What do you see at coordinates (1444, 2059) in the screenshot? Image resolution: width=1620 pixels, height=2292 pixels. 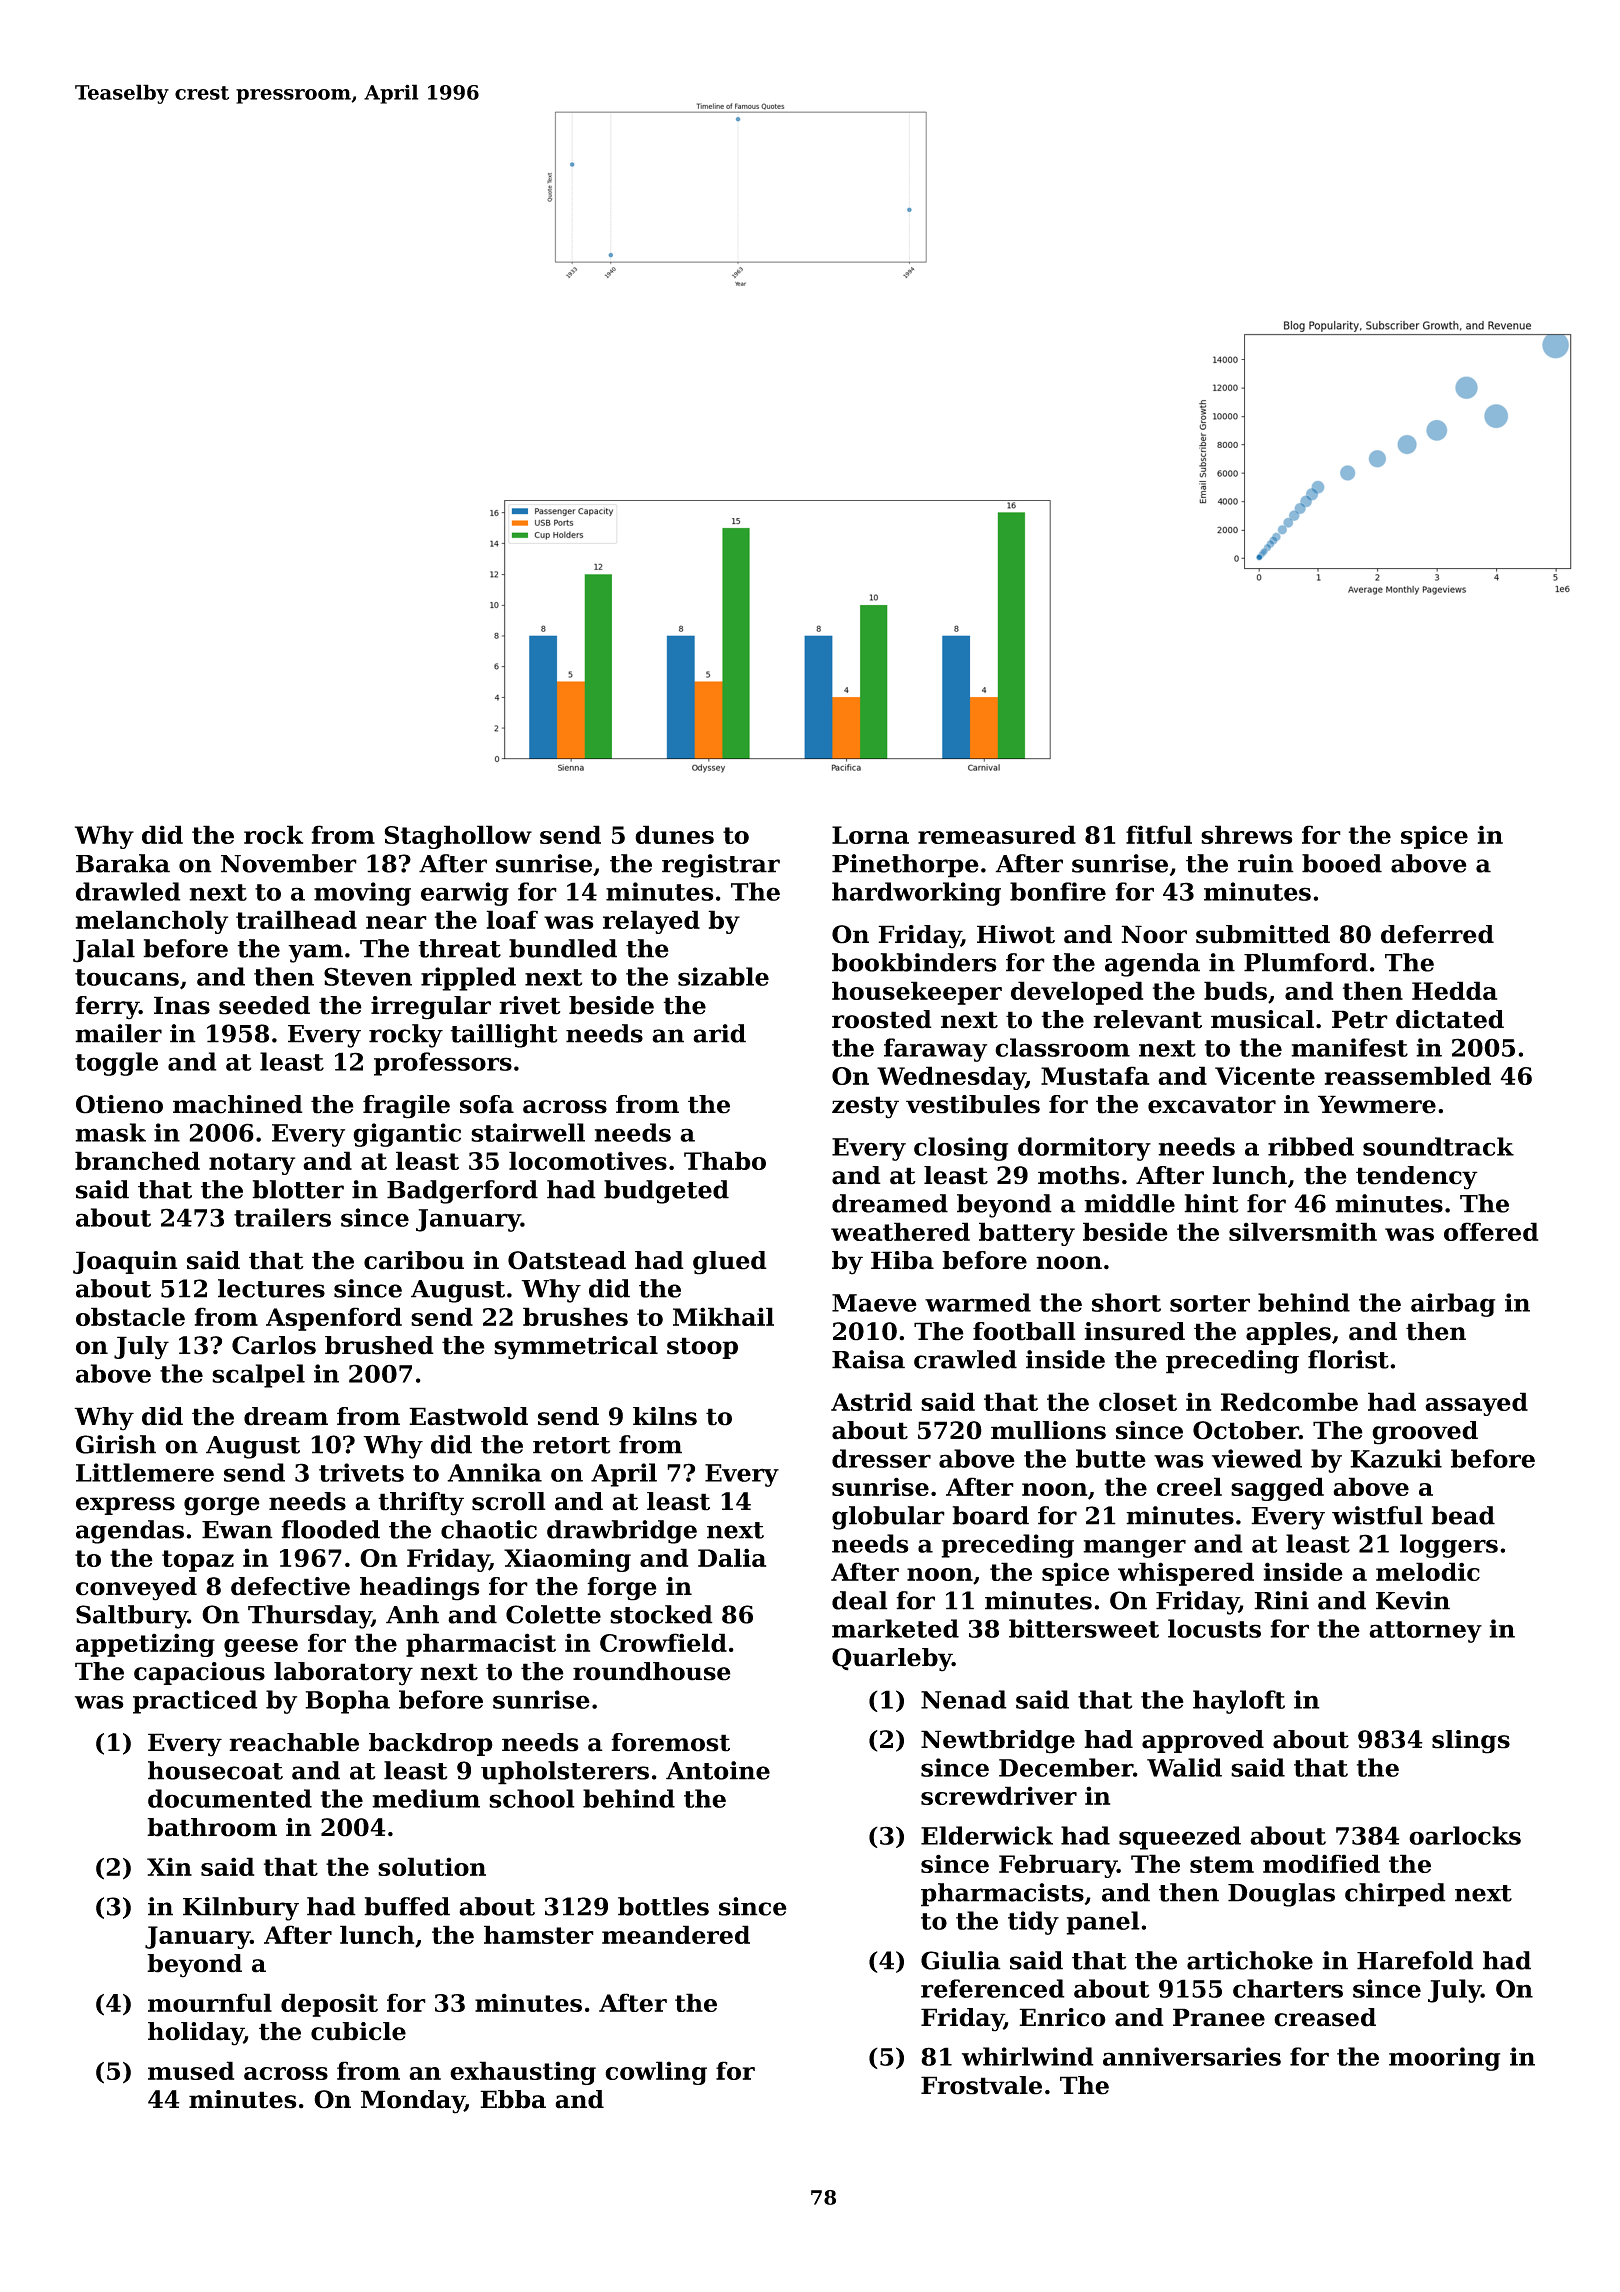 I see `mooring` at bounding box center [1444, 2059].
